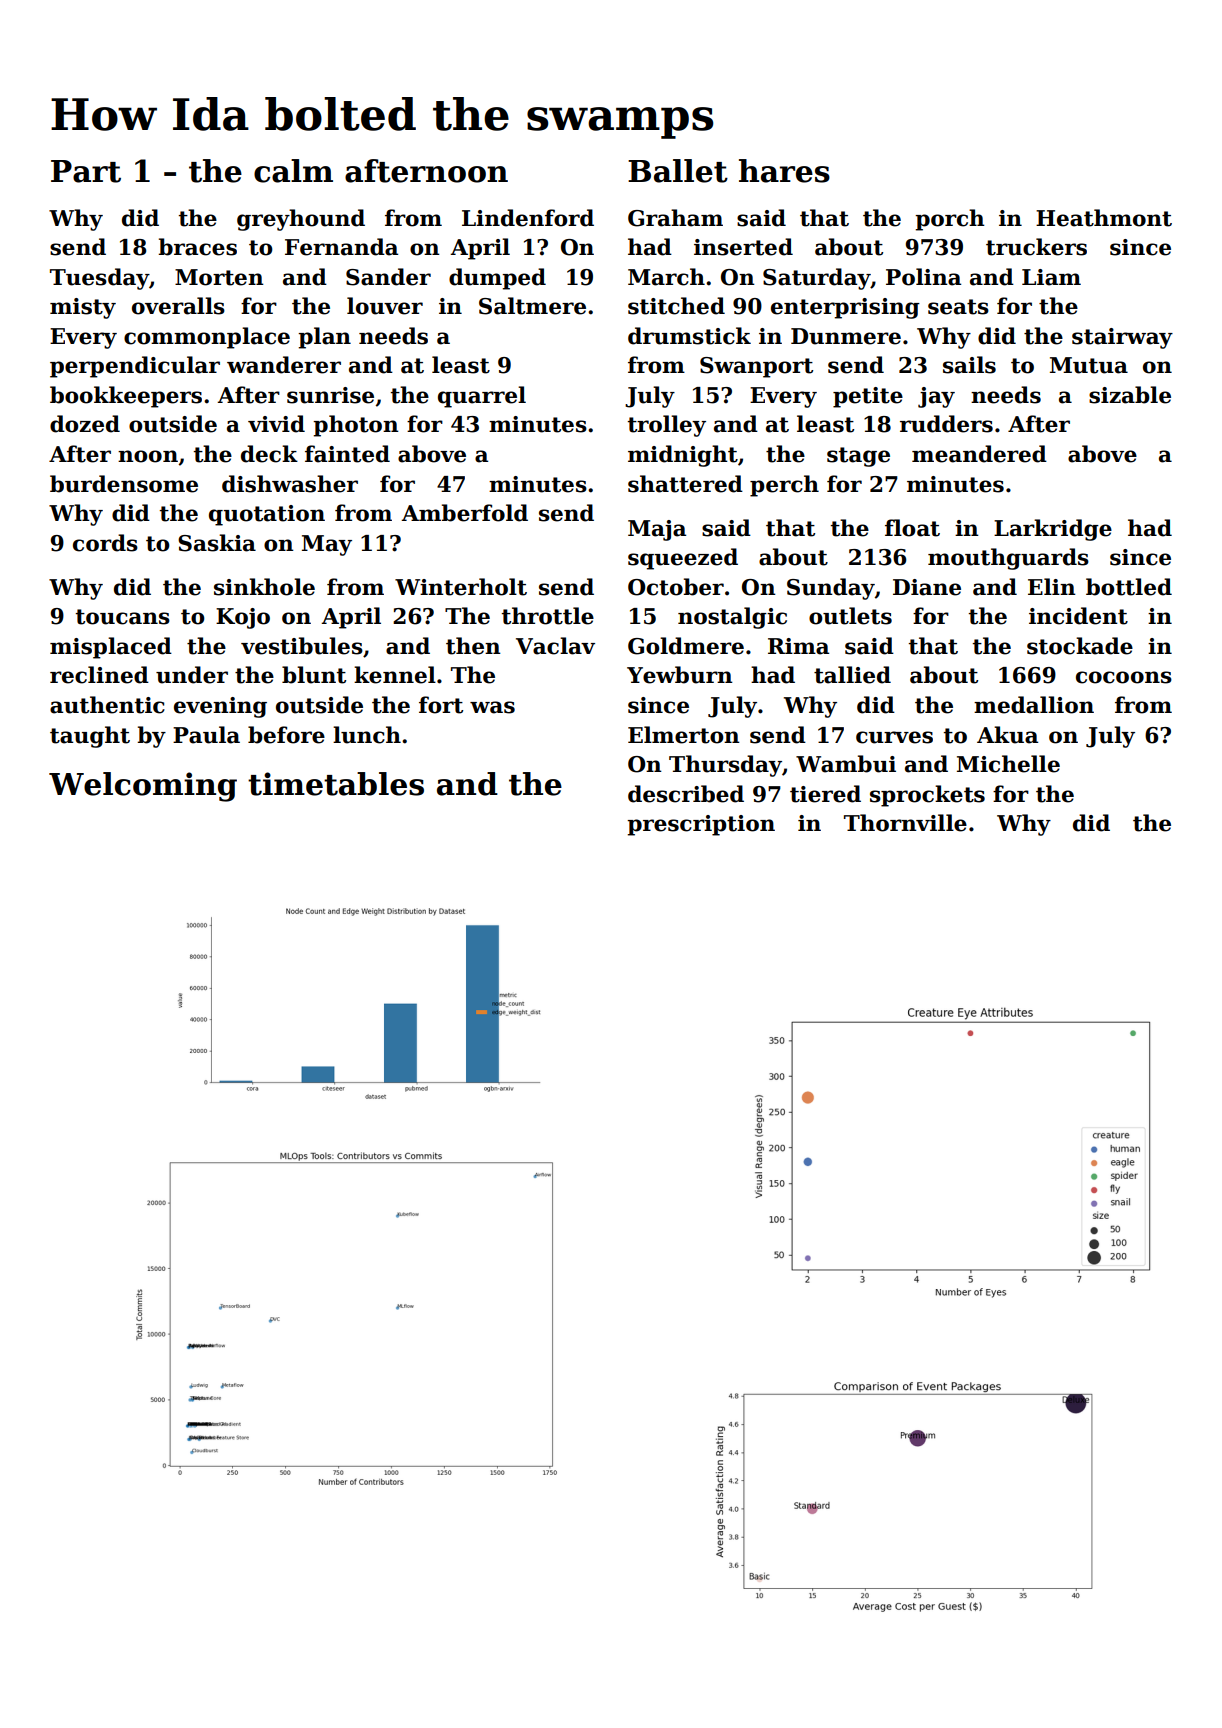 This image has height=1728, width=1222. Describe the element at coordinates (528, 218) in the image. I see `Lindenford` at that location.
